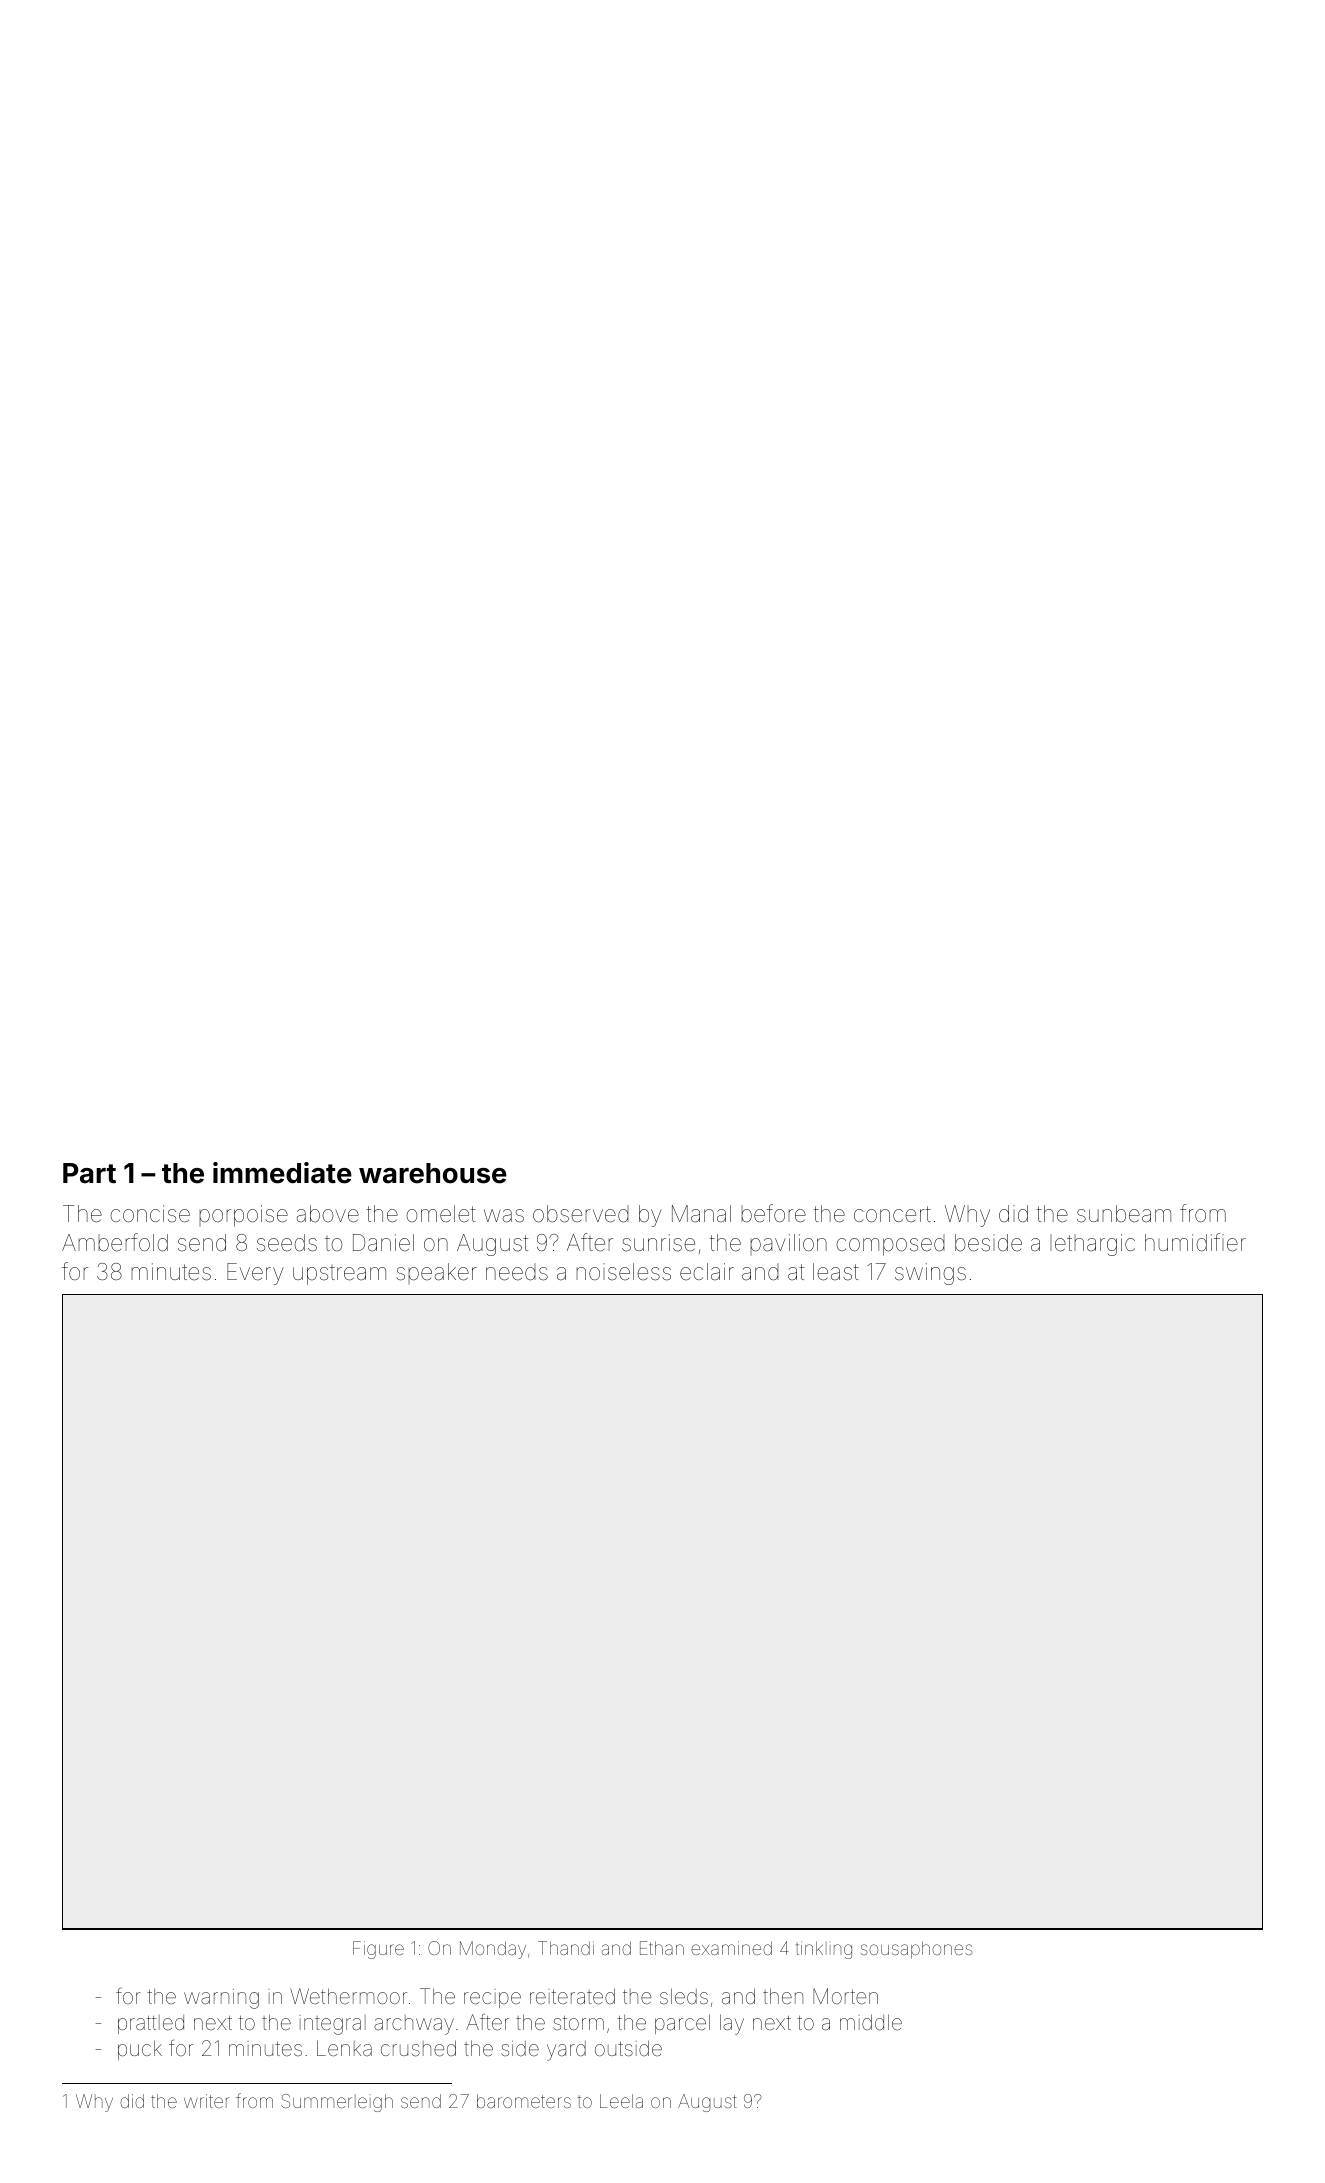 The height and width of the document is (2183, 1325). I want to click on Leela, so click(621, 2101).
